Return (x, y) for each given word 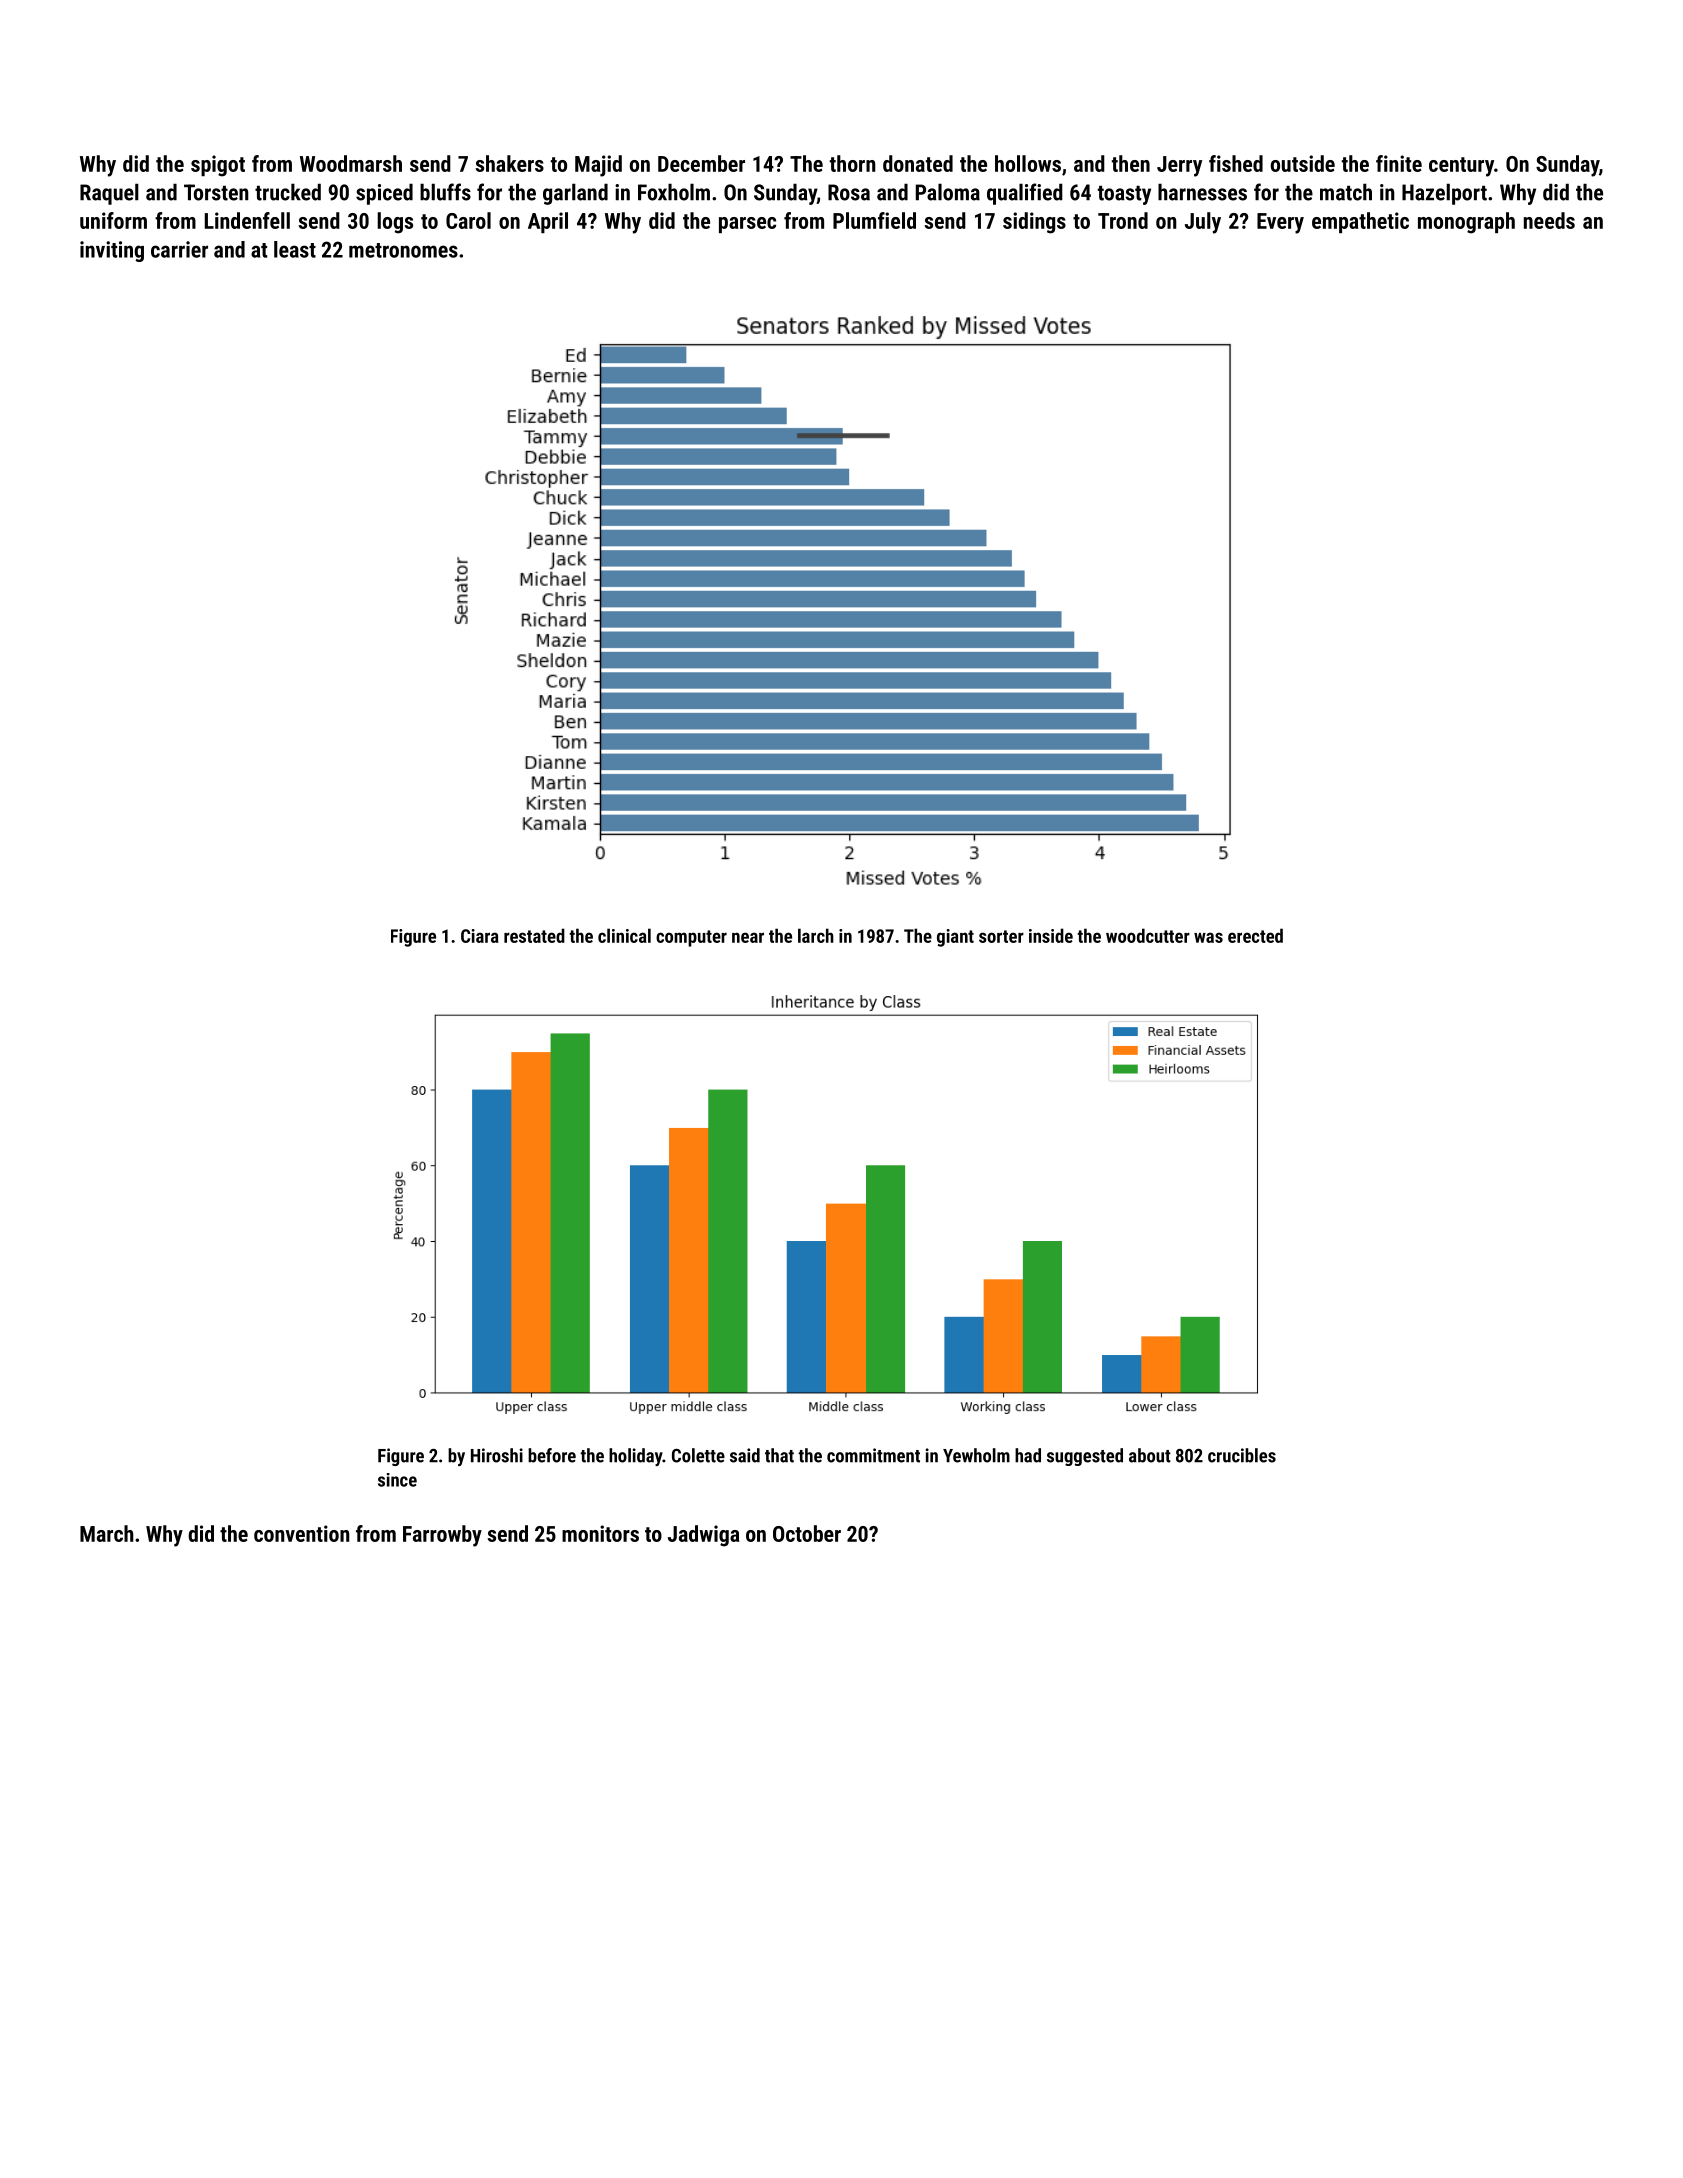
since (397, 1480)
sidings (1034, 223)
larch (816, 935)
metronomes (403, 250)
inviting (112, 251)
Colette (698, 1455)
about (1150, 1455)
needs (1549, 220)
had (1028, 1455)
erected (1255, 935)
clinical (624, 935)
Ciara (480, 936)
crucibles (1242, 1455)
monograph (1466, 223)
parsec (747, 225)
